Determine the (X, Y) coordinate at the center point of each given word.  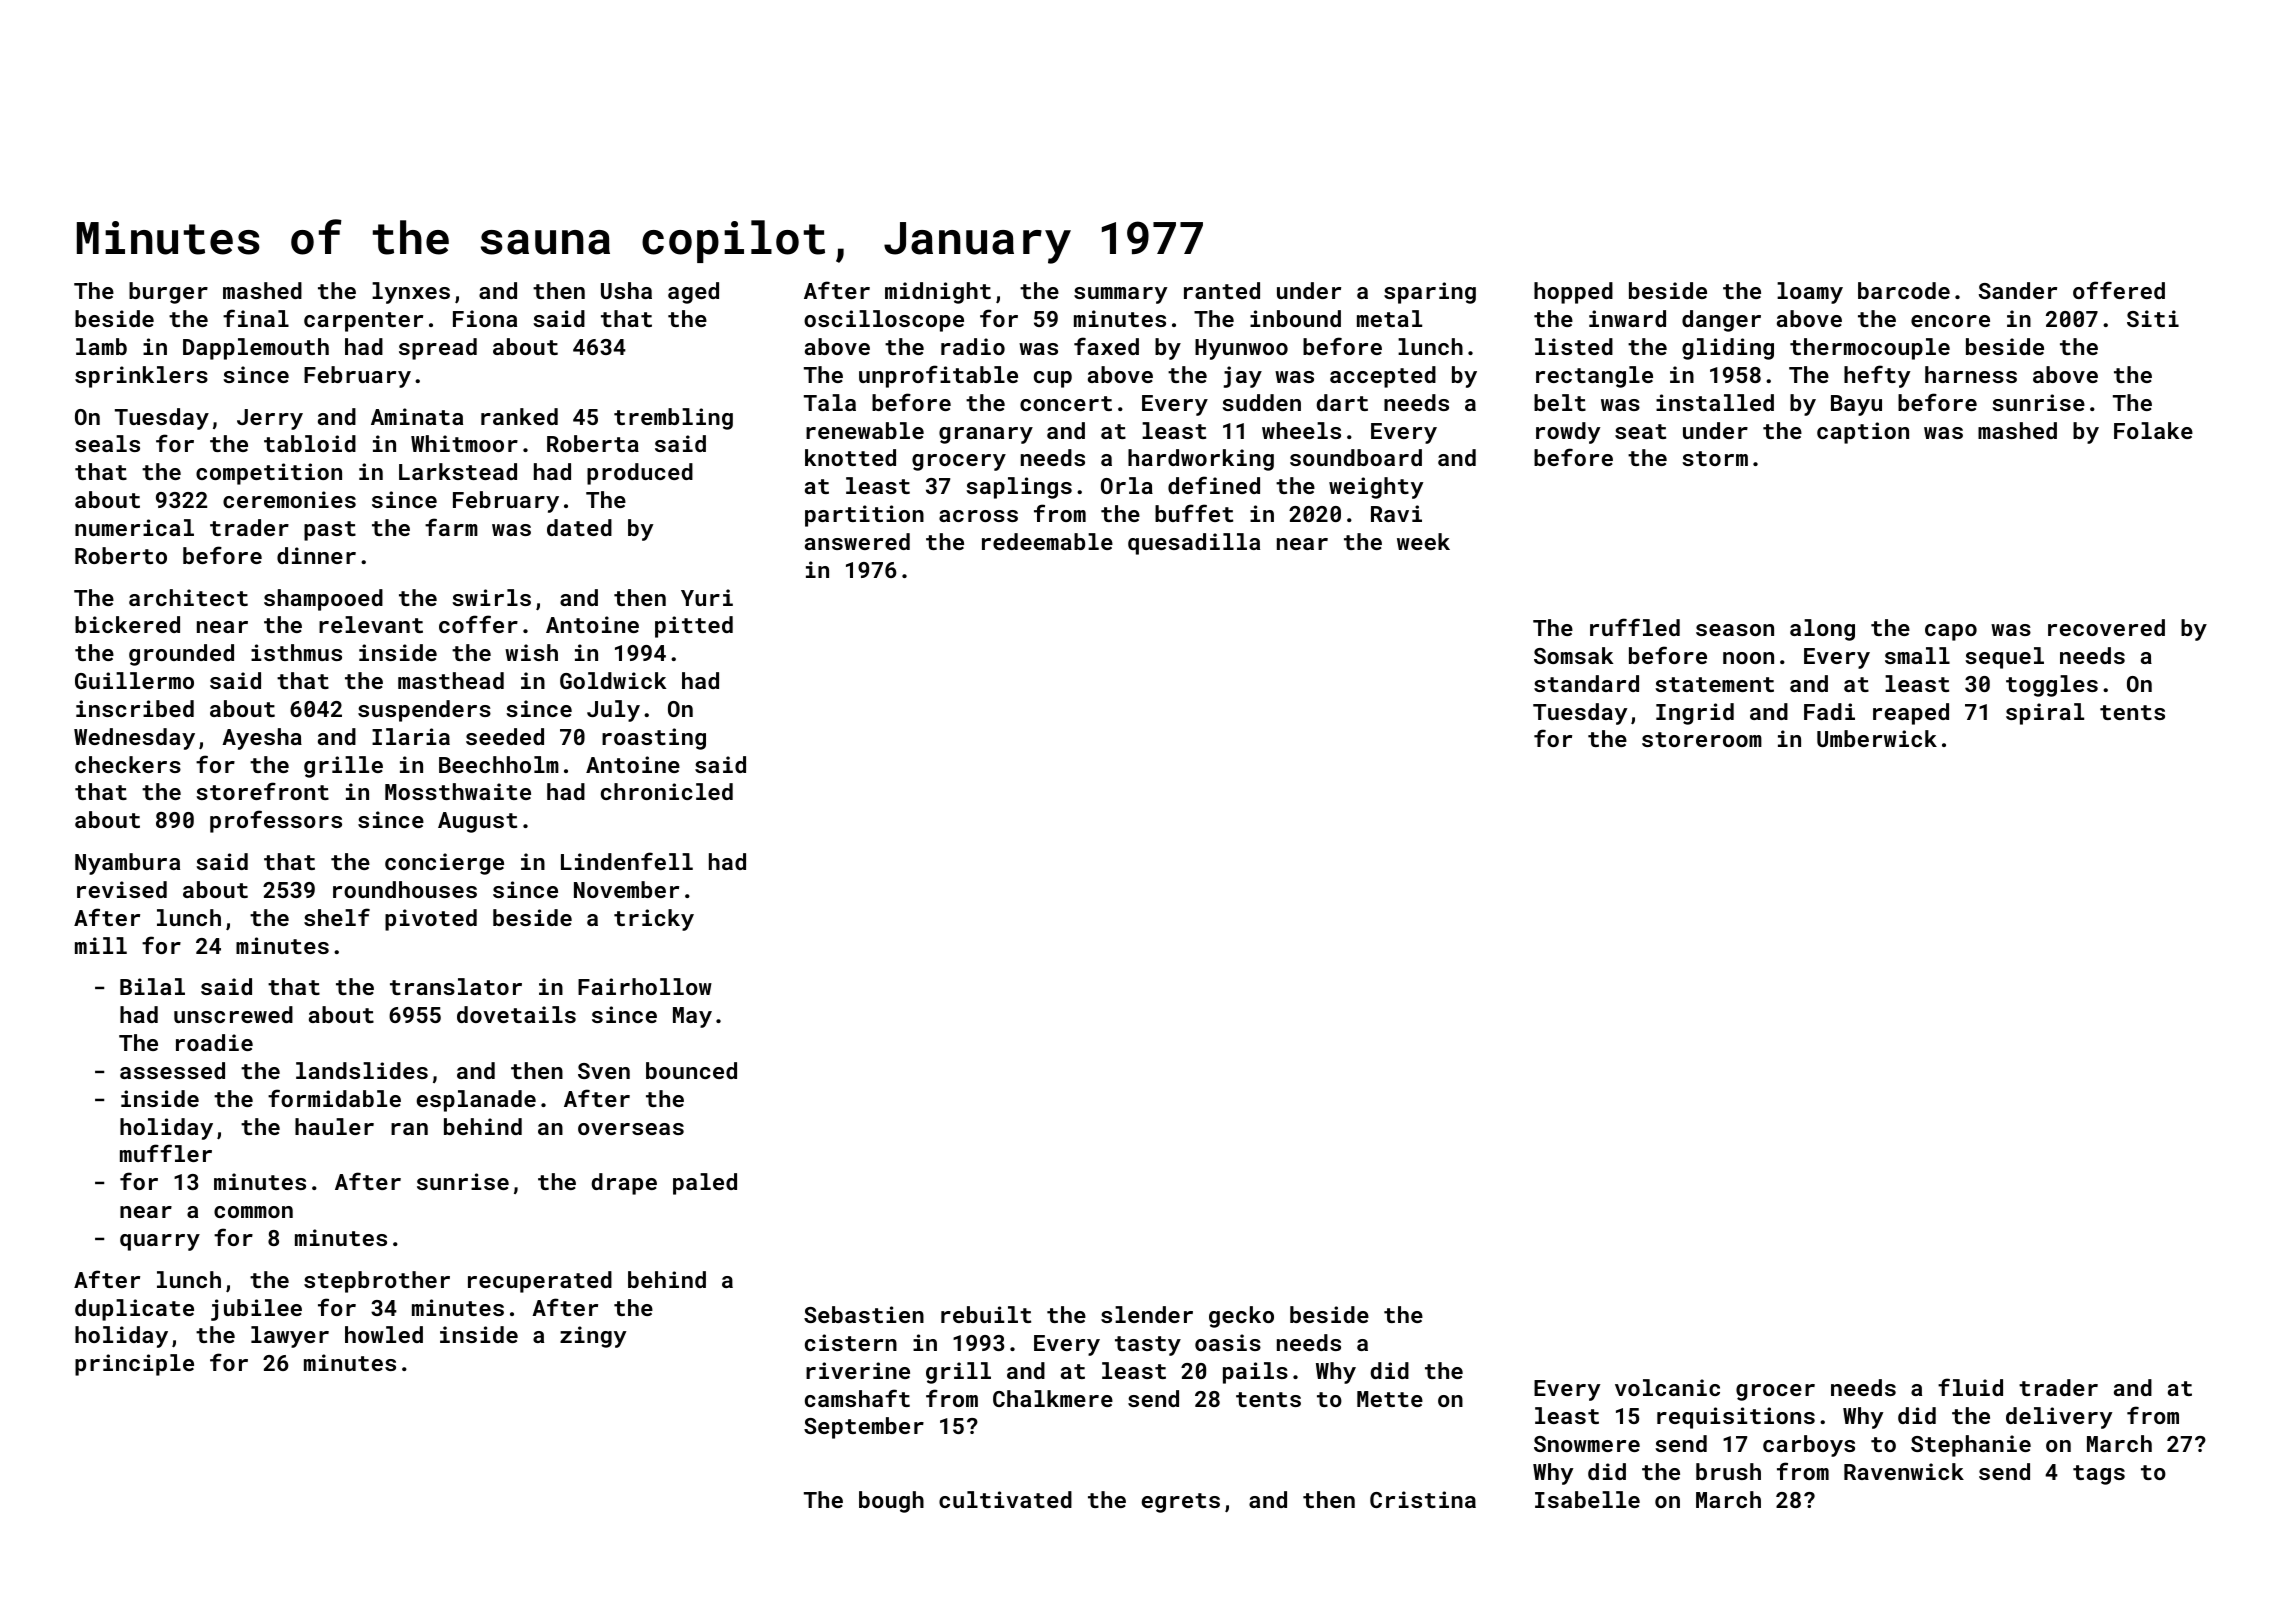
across (978, 516)
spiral (2045, 714)
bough (891, 1502)
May (692, 1017)
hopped (1573, 293)
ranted (1222, 290)
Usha (626, 290)
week (1423, 541)
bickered (127, 624)
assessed (172, 1070)
